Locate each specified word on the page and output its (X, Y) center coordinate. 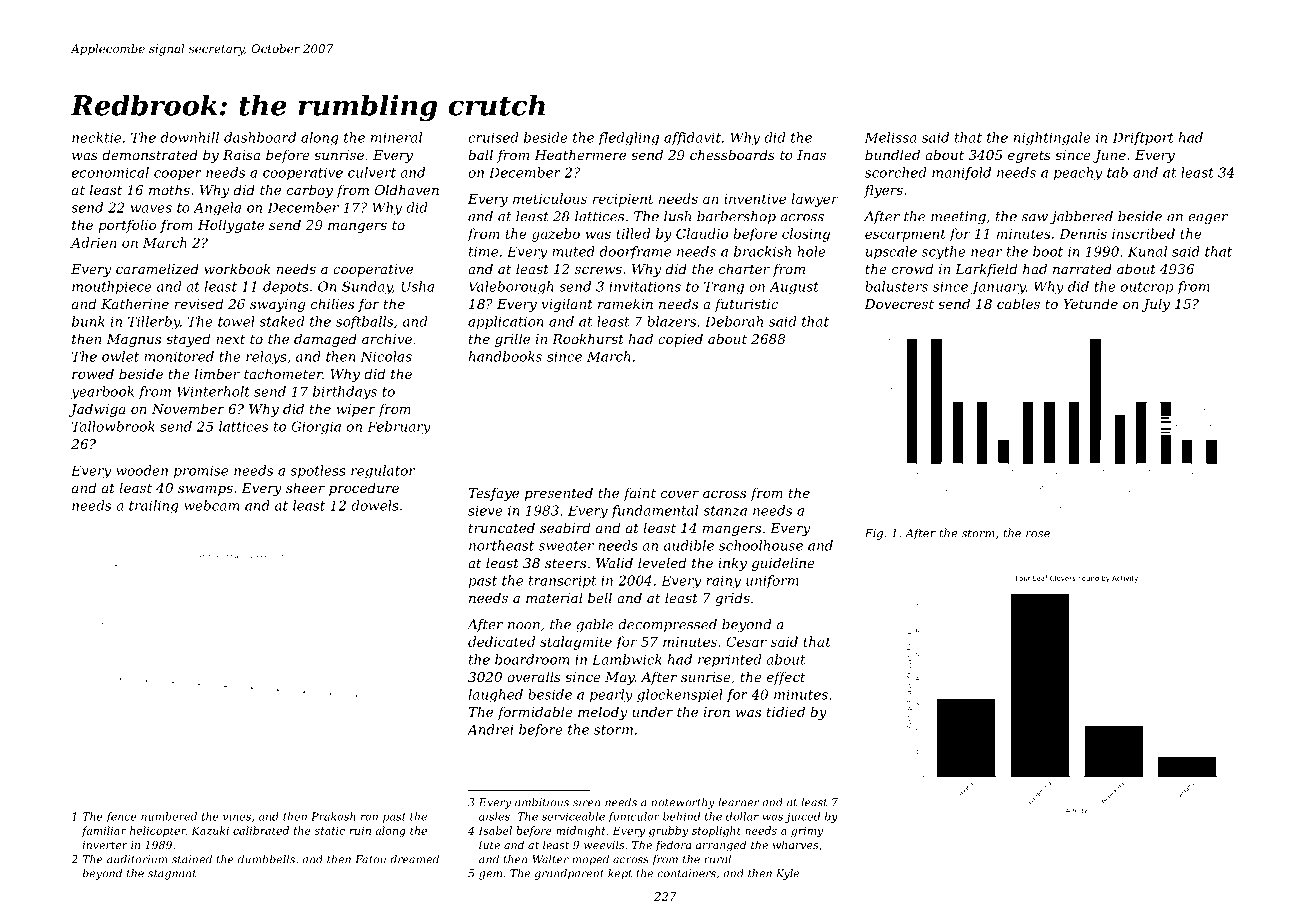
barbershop (736, 217)
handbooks (505, 356)
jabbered (1081, 217)
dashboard (260, 137)
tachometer (283, 373)
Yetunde (1090, 303)
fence (121, 817)
